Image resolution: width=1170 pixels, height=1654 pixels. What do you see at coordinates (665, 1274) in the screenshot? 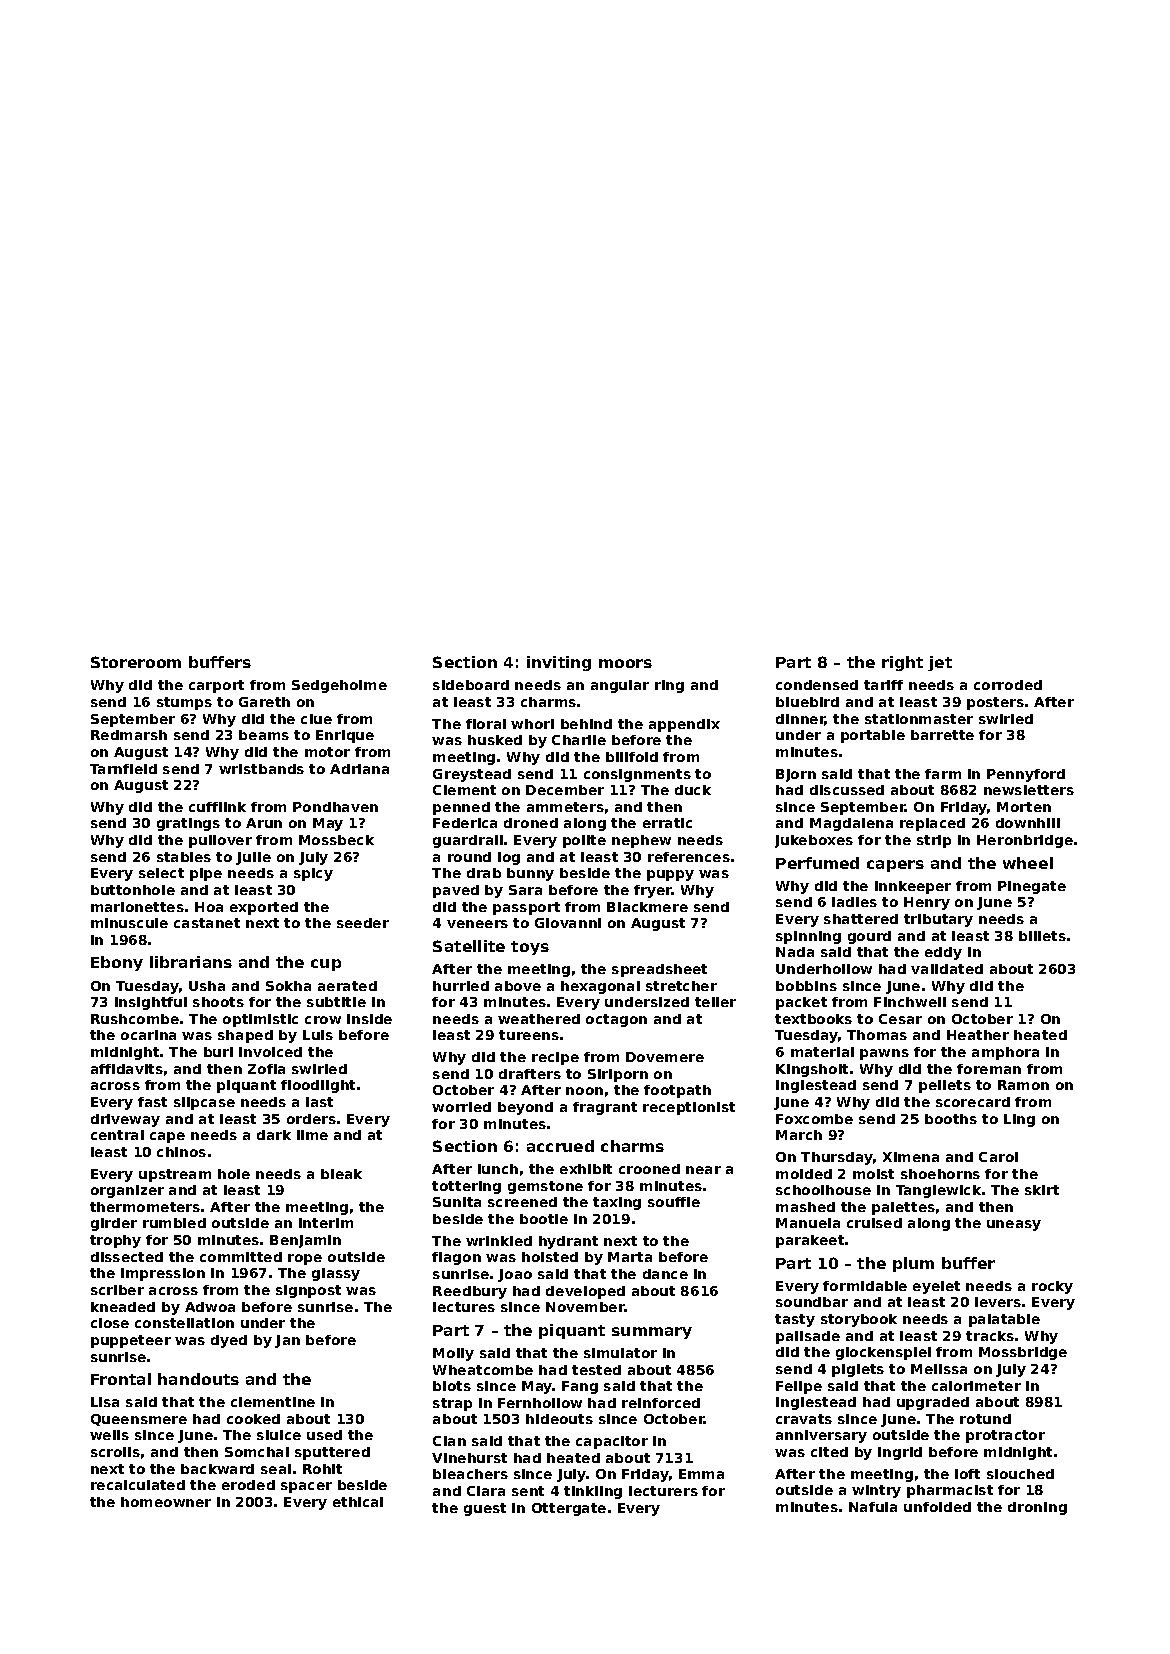
I see `dance` at bounding box center [665, 1274].
